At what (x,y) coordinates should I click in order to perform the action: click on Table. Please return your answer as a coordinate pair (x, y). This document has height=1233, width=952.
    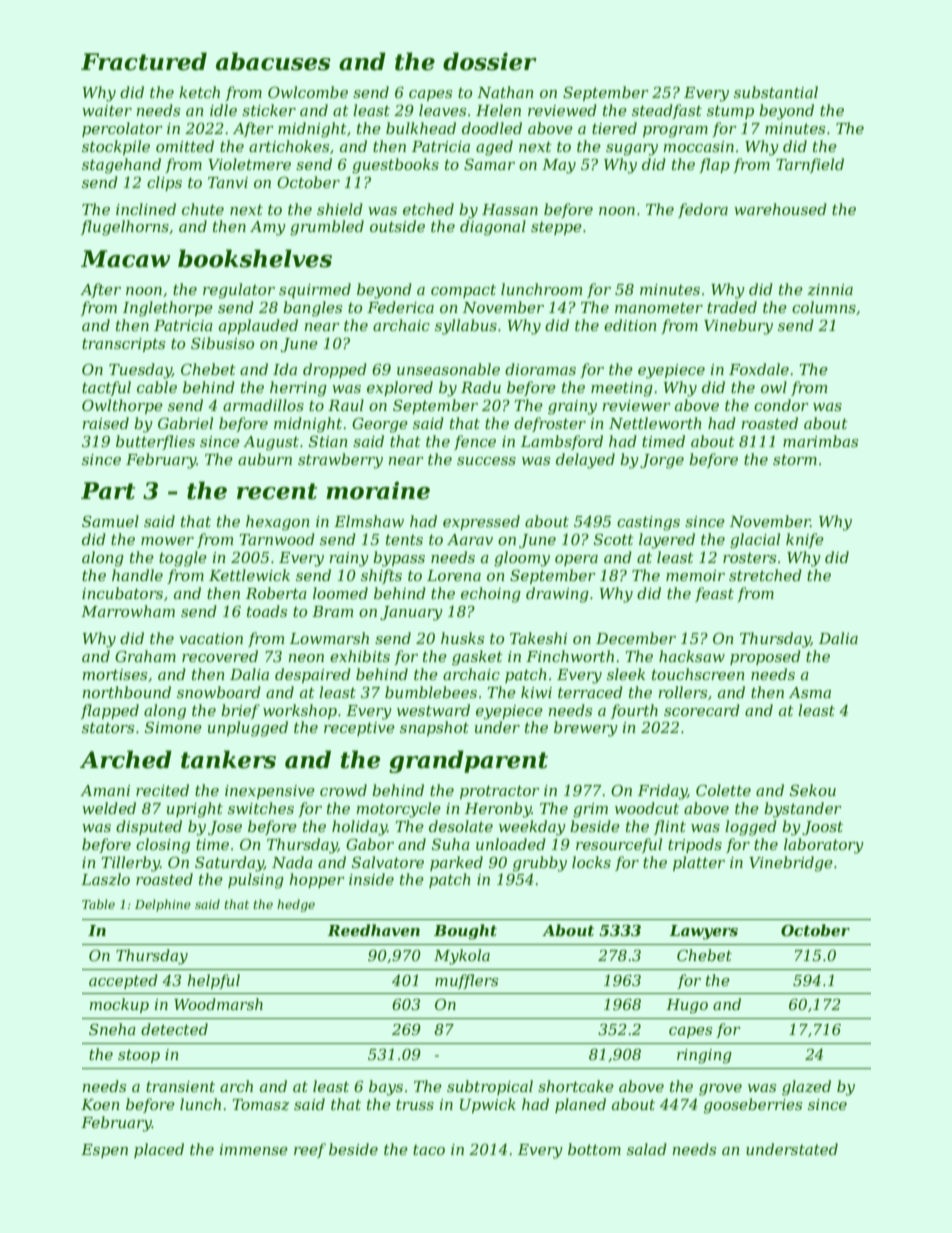
    Looking at the image, I should click on (98, 904).
